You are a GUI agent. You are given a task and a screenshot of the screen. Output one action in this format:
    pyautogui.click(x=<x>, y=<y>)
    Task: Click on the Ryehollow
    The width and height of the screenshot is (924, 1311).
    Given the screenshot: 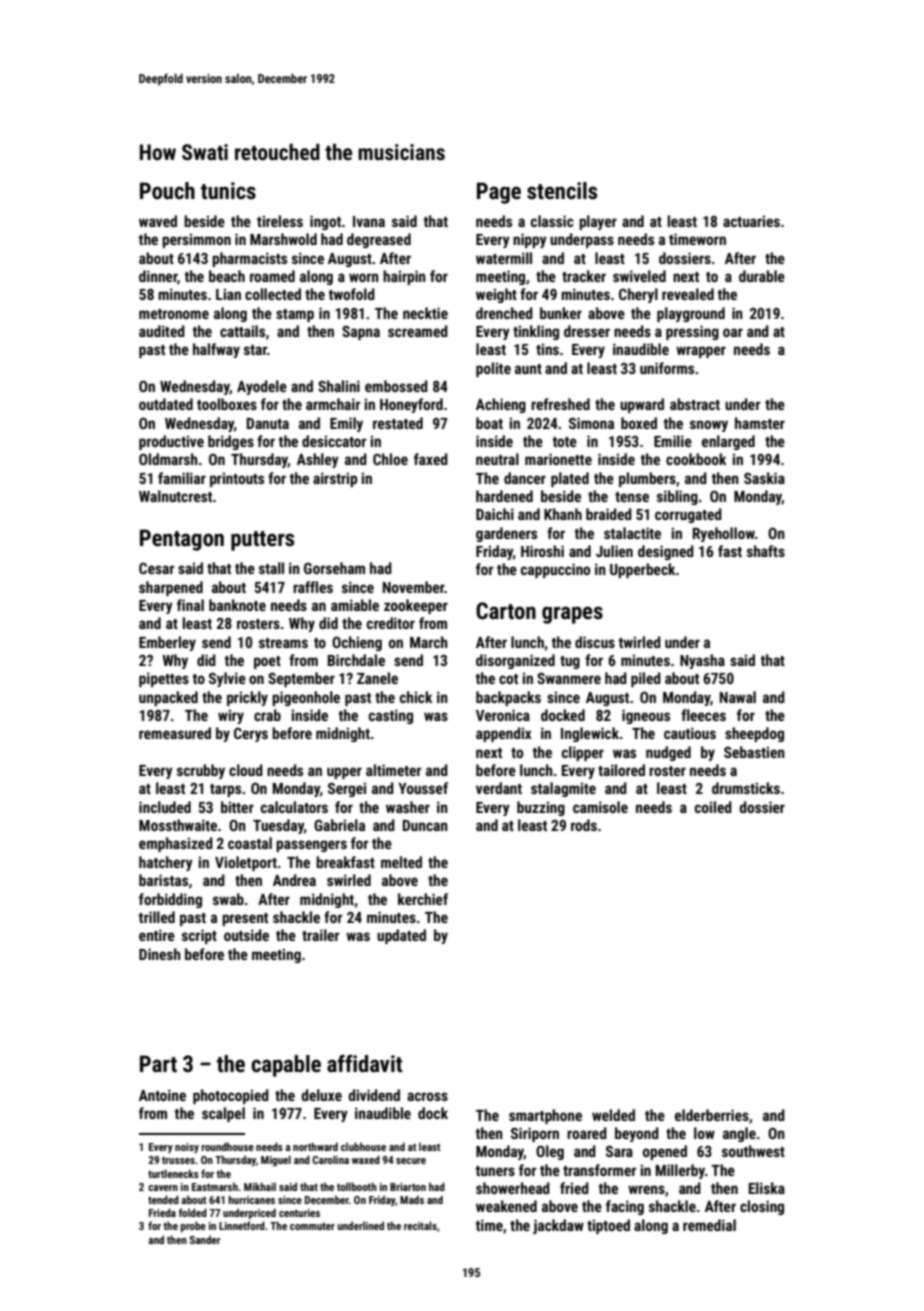 What is the action you would take?
    pyautogui.click(x=724, y=534)
